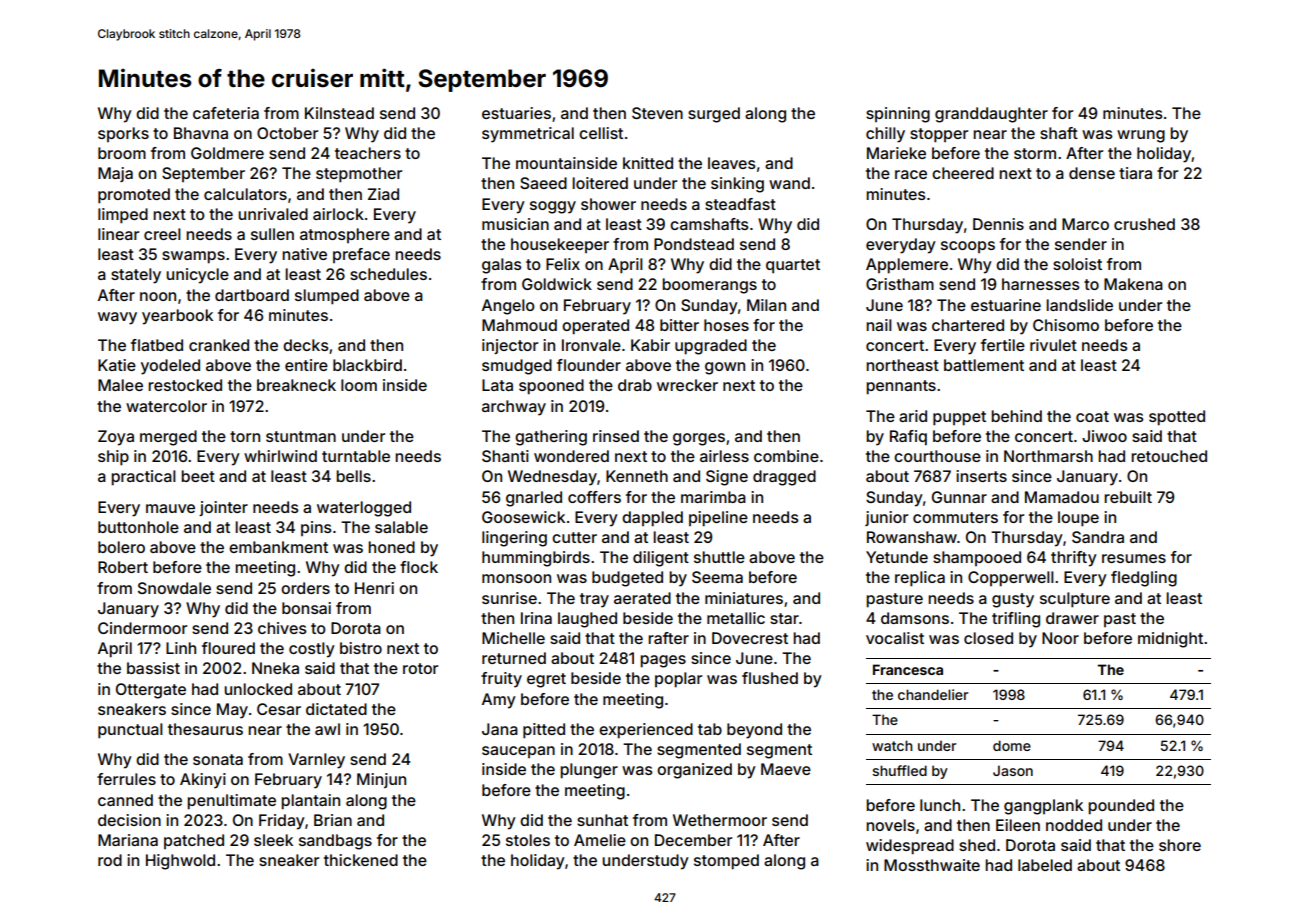  Describe the element at coordinates (890, 825) in the screenshot. I see `novels` at that location.
